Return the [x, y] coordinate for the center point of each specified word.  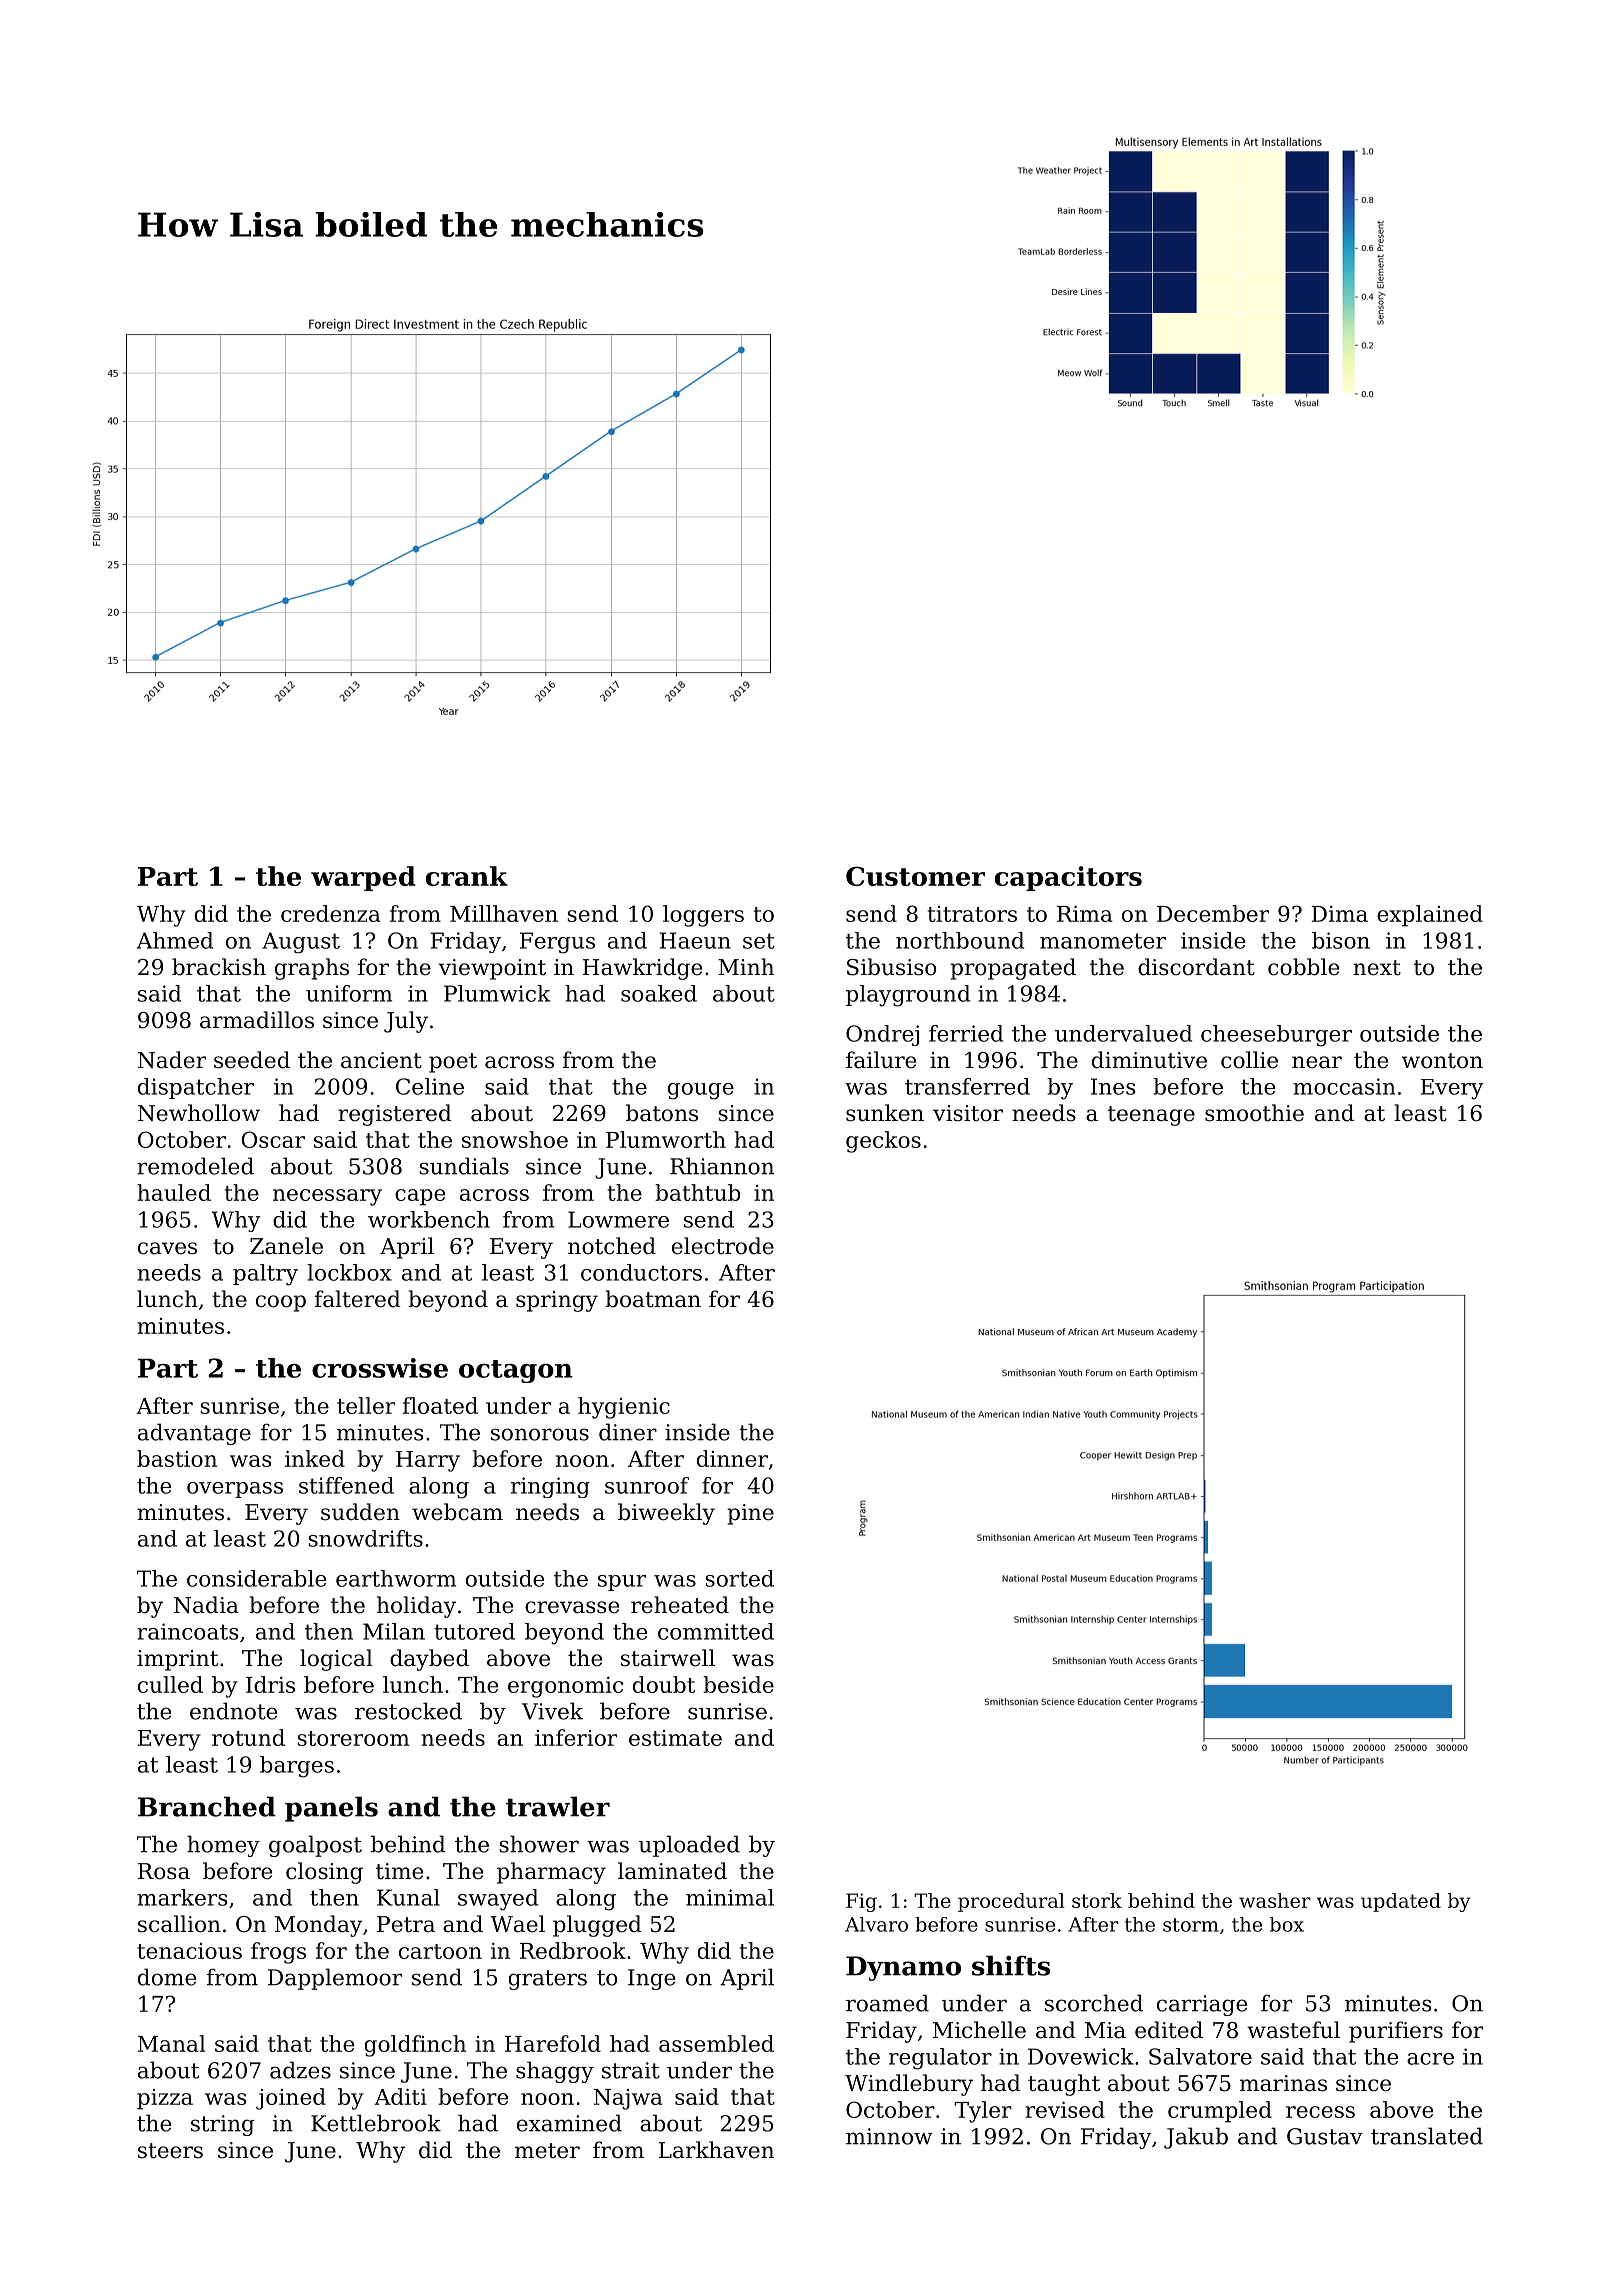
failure [881, 1060]
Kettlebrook [376, 2123]
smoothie [1254, 1113]
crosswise [380, 1368]
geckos [883, 1142]
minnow [889, 2136]
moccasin [1344, 1086]
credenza [331, 913]
